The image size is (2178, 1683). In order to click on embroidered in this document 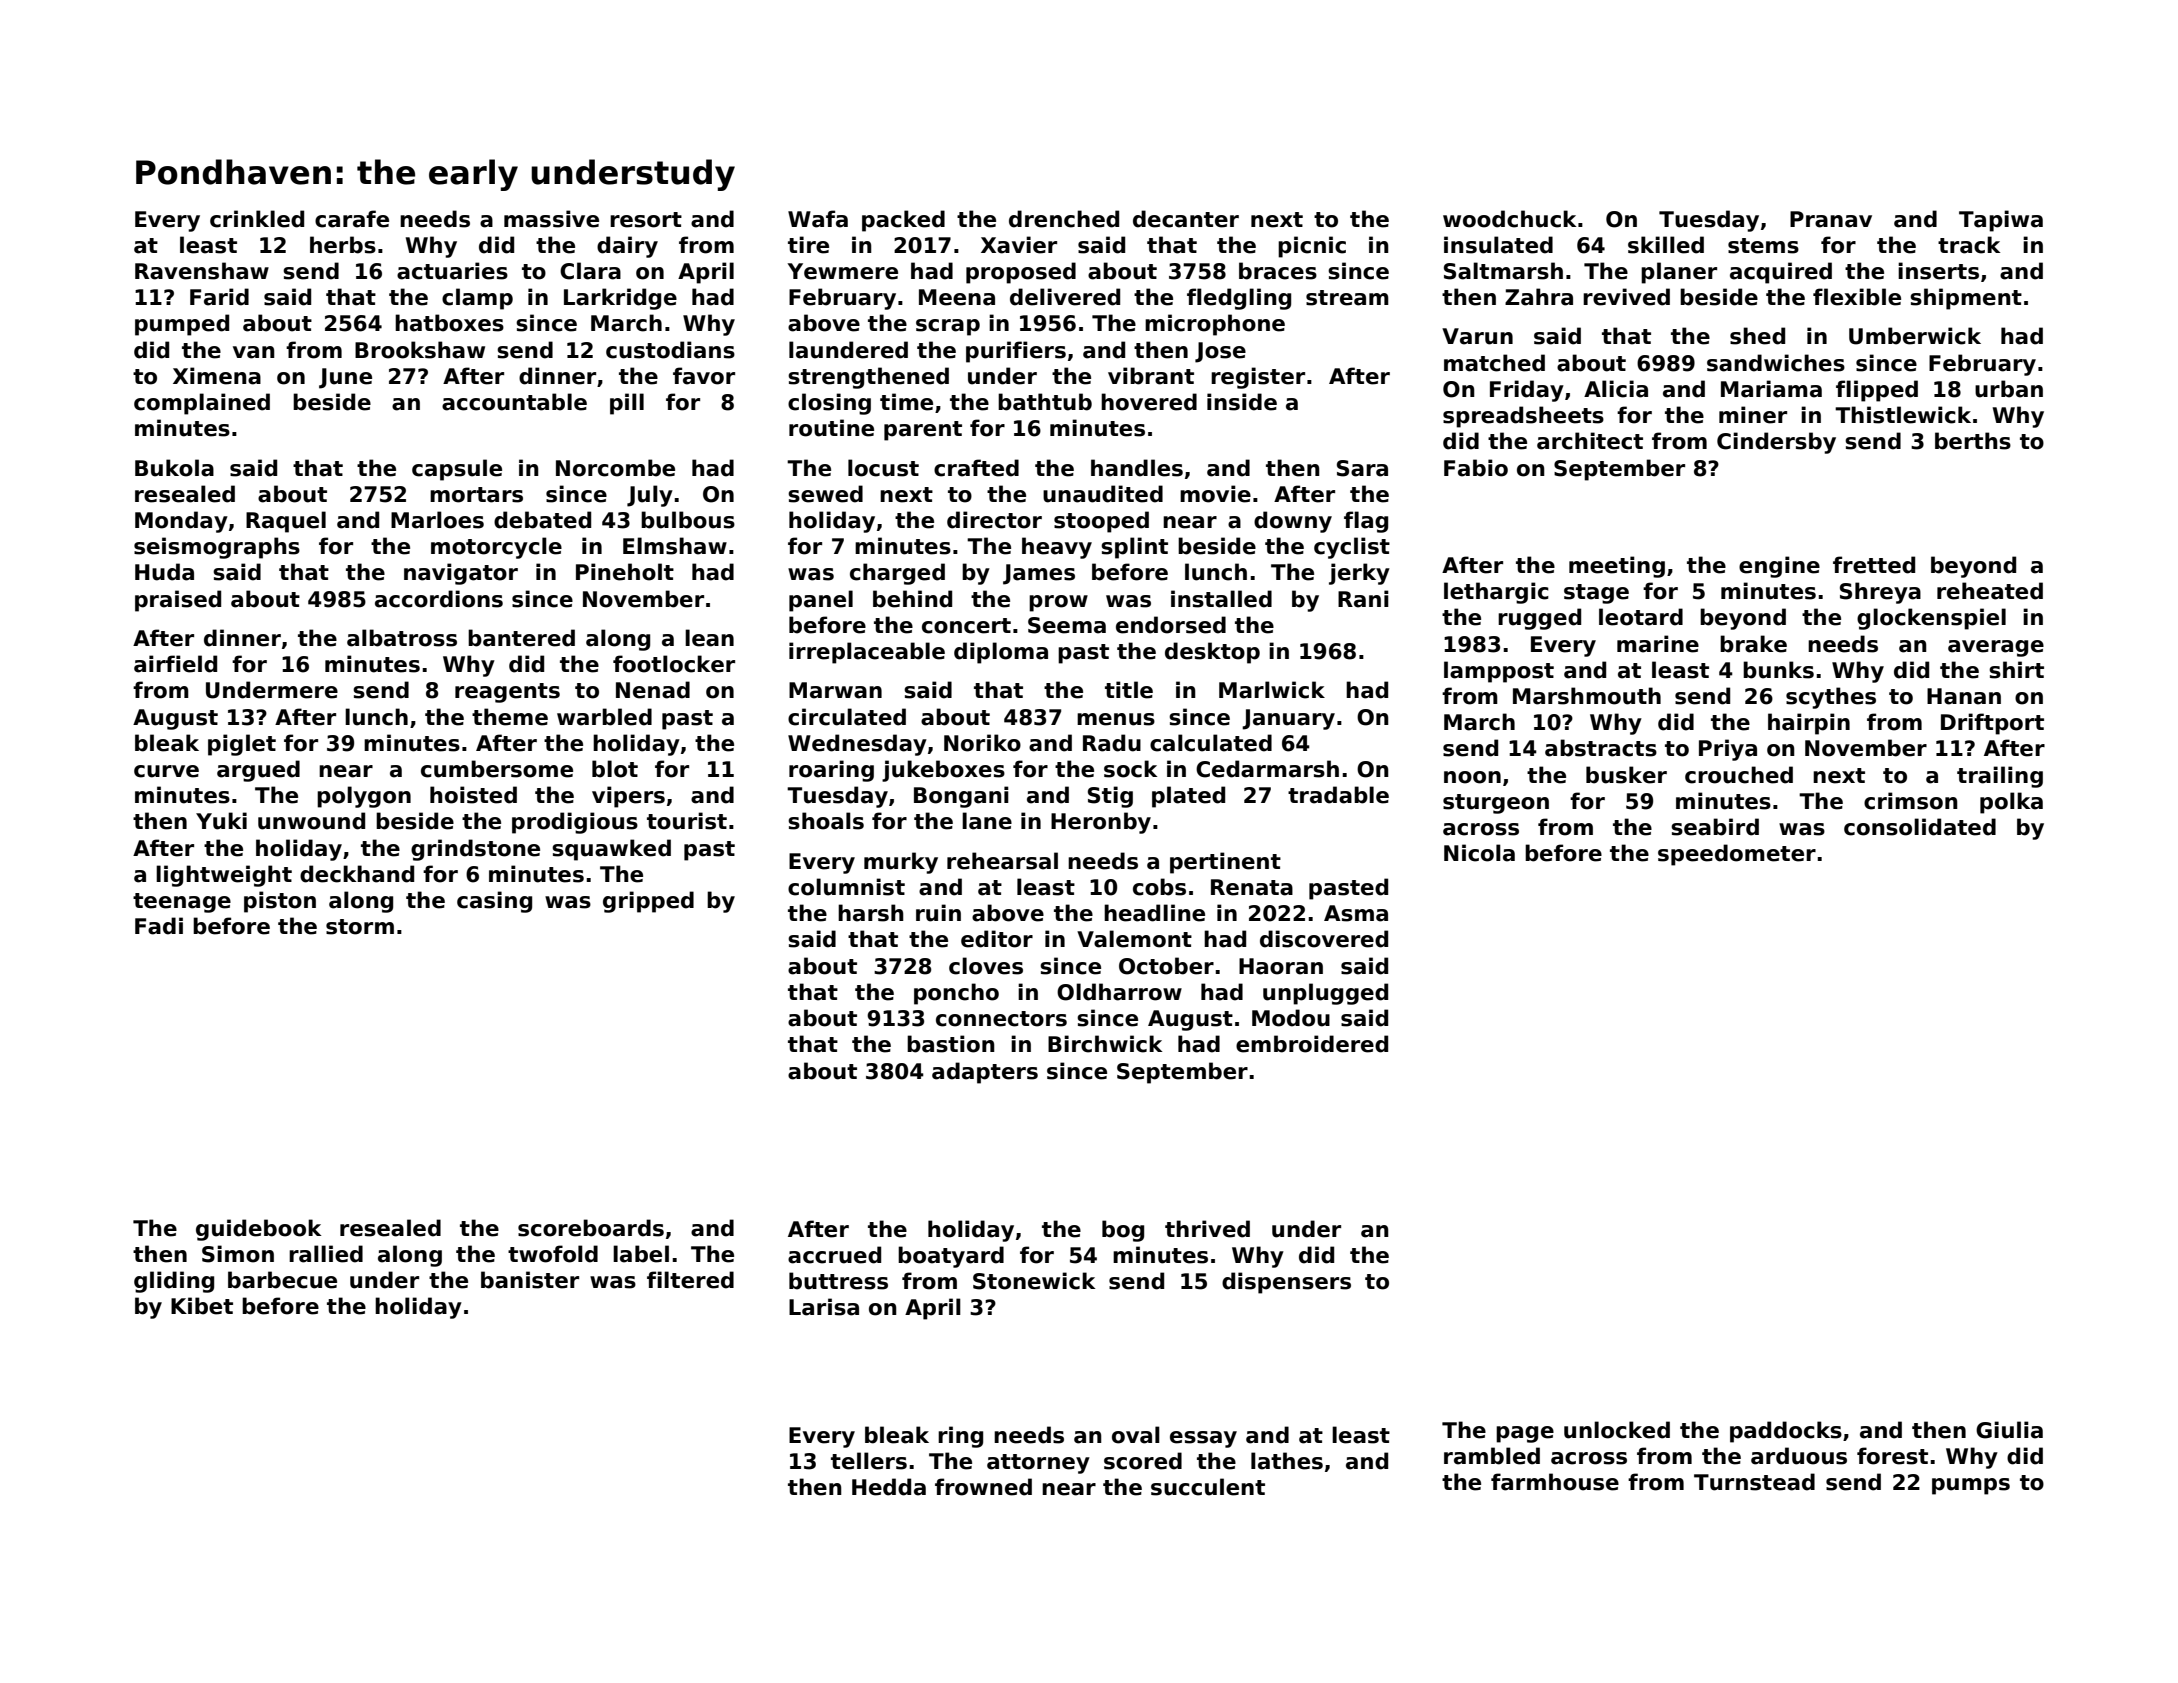, I will do `click(1312, 1044)`.
